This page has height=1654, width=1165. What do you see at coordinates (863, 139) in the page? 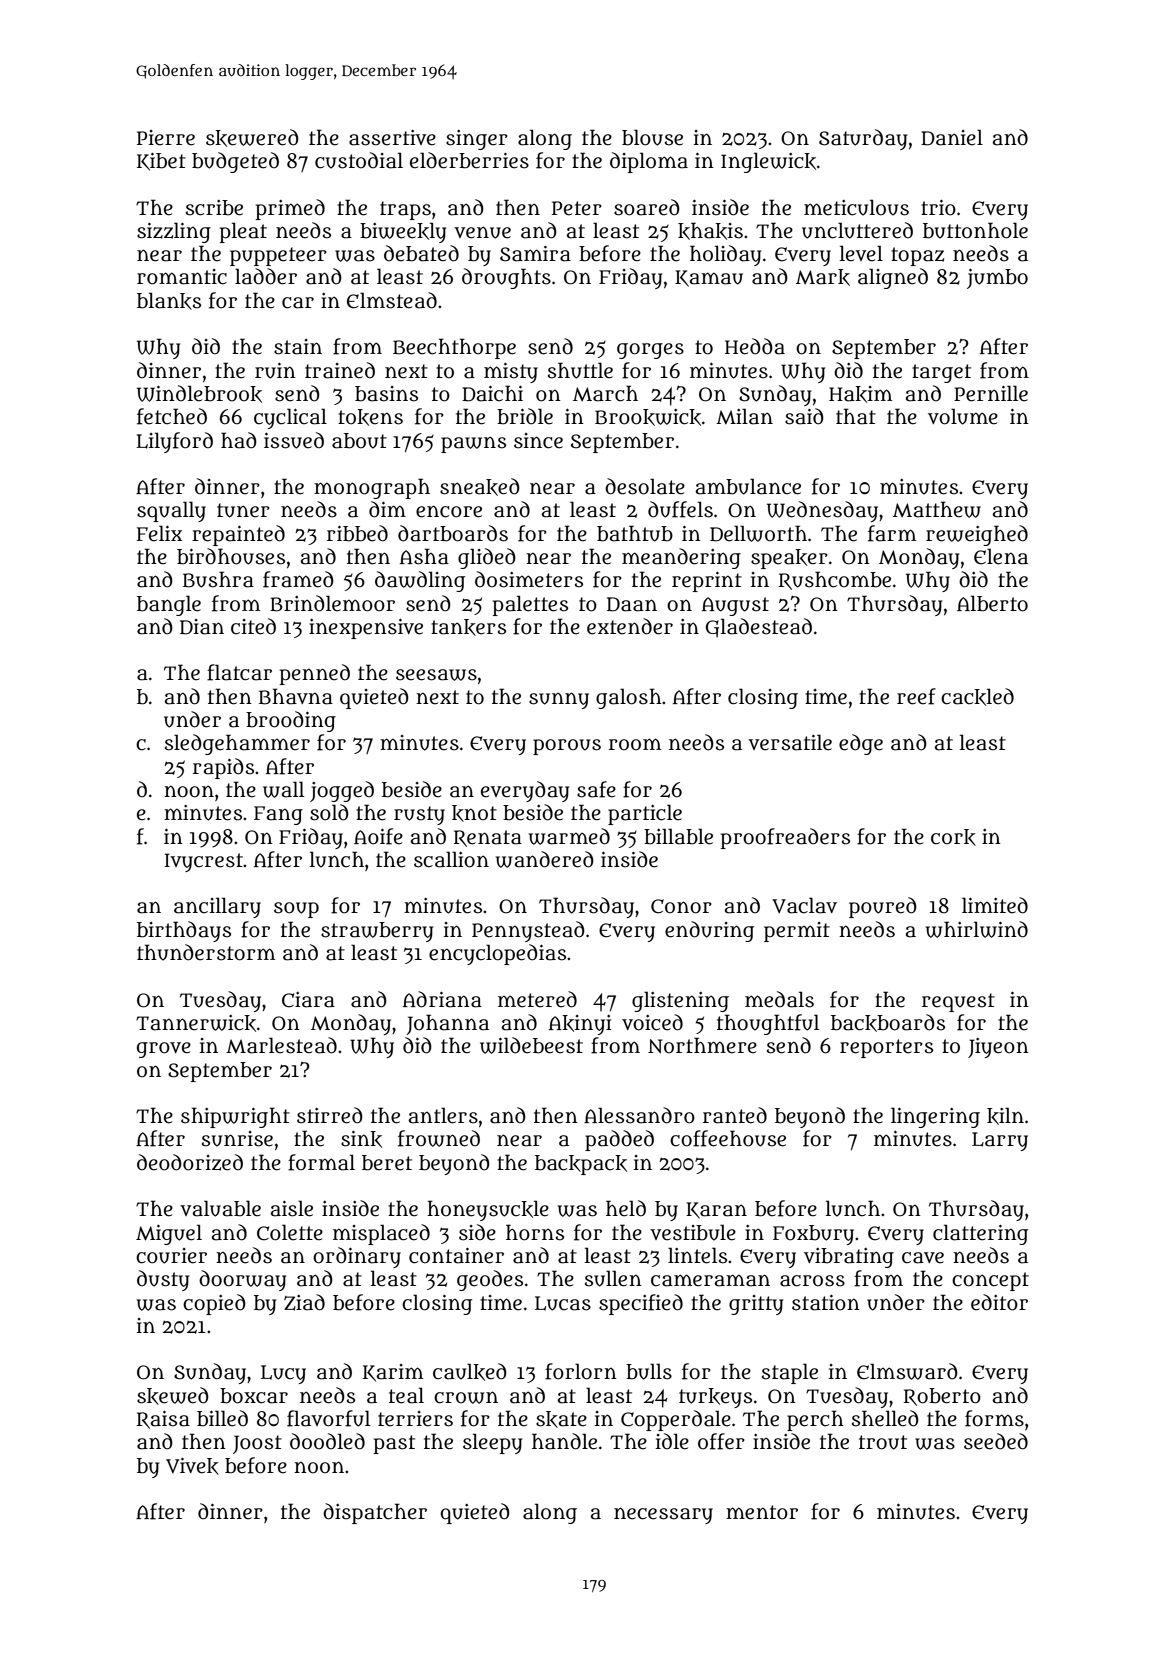
I see `Saturday` at bounding box center [863, 139].
